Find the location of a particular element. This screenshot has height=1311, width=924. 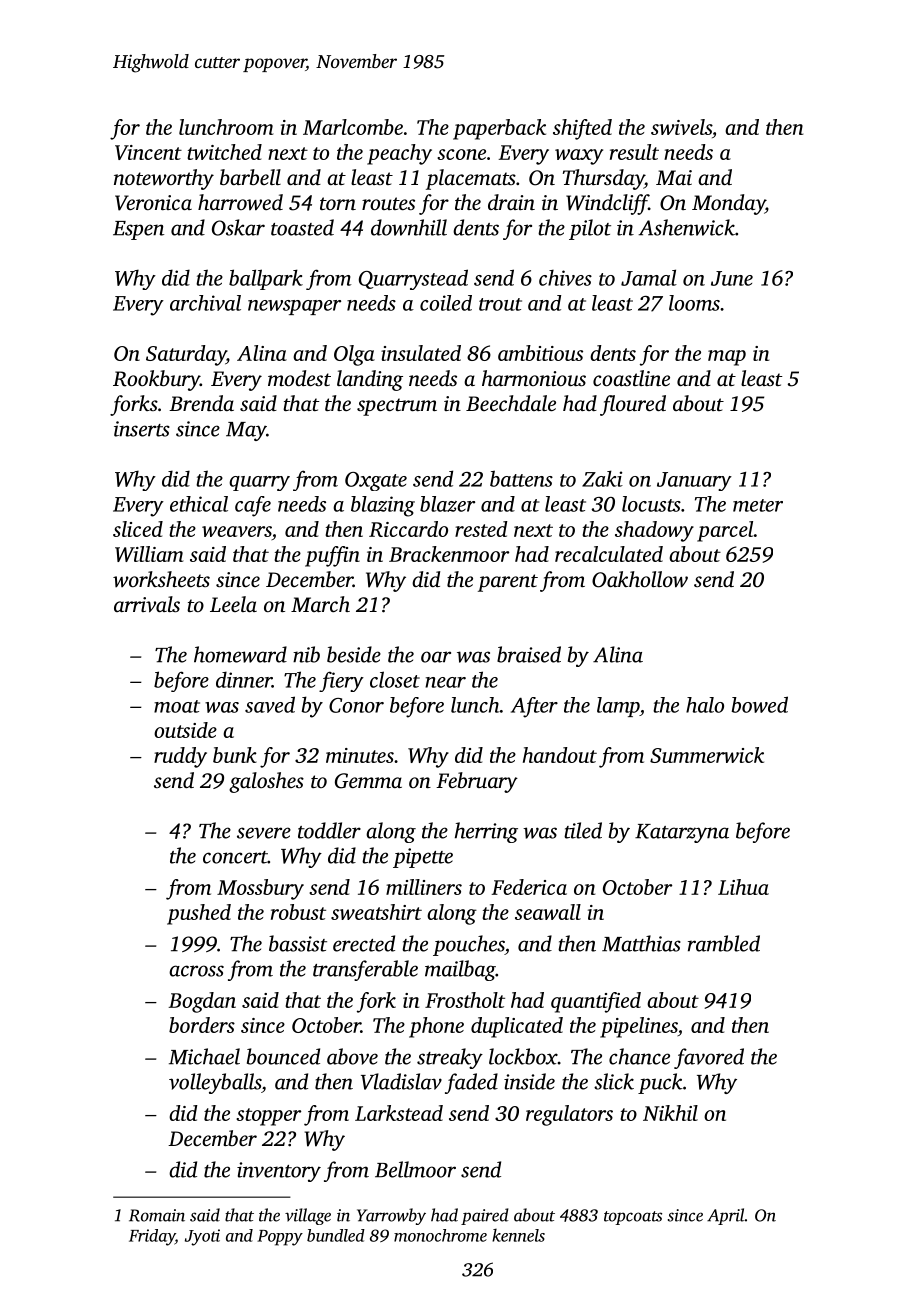

paperback is located at coordinates (499, 129).
